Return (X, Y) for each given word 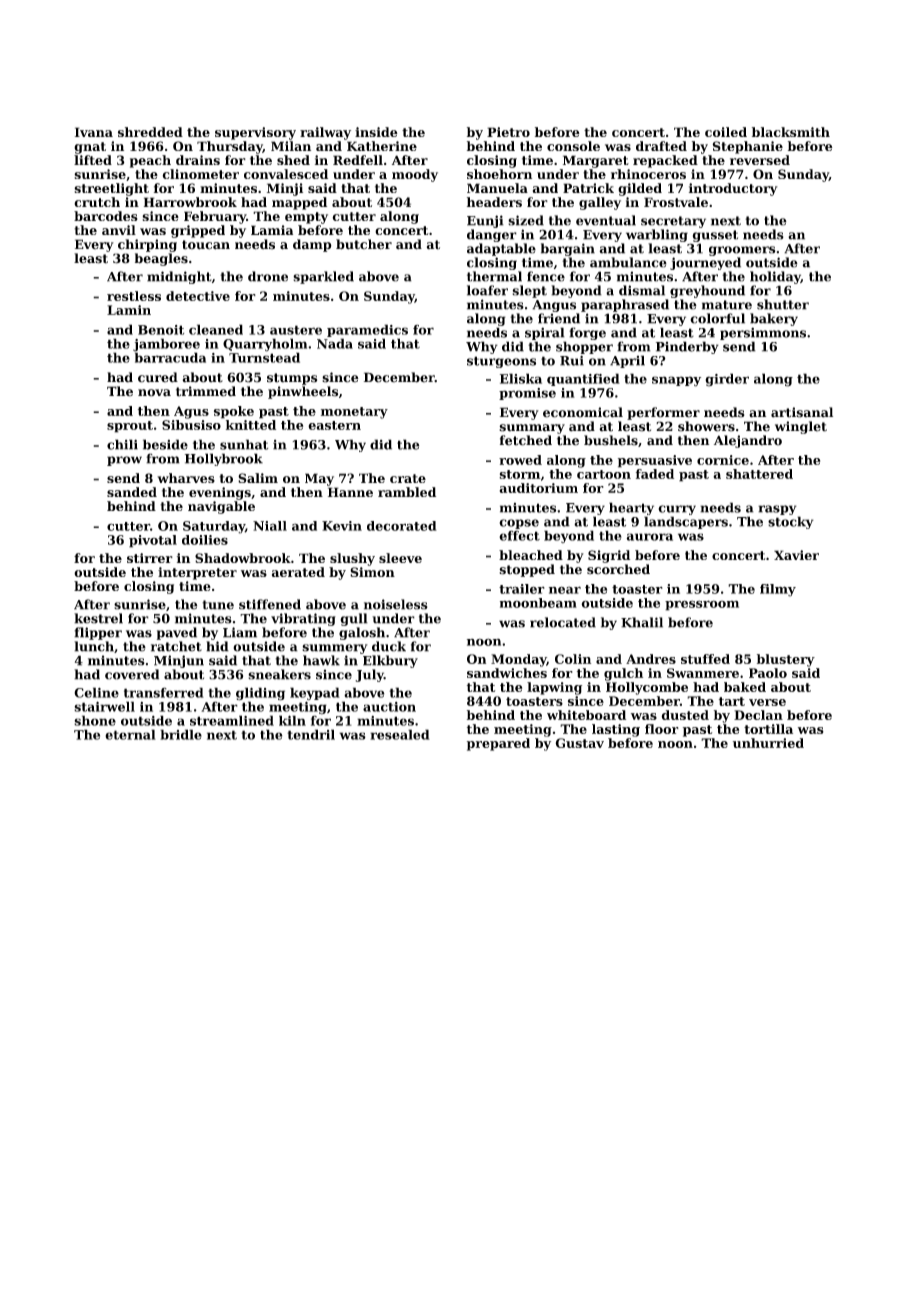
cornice (723, 460)
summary (532, 429)
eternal (130, 734)
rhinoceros (648, 174)
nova (154, 393)
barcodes (106, 216)
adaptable (501, 249)
